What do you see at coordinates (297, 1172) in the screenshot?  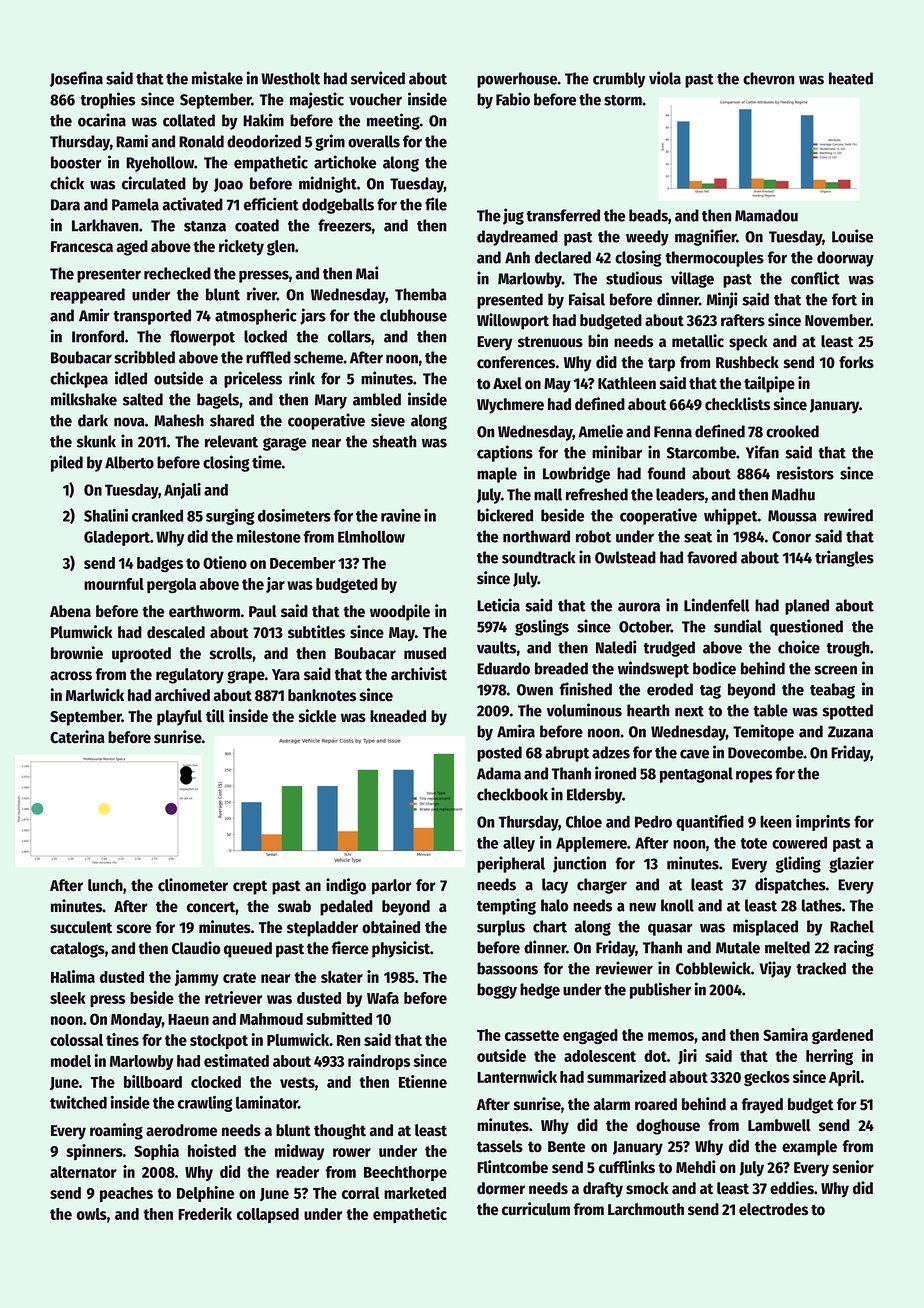 I see `reader` at bounding box center [297, 1172].
